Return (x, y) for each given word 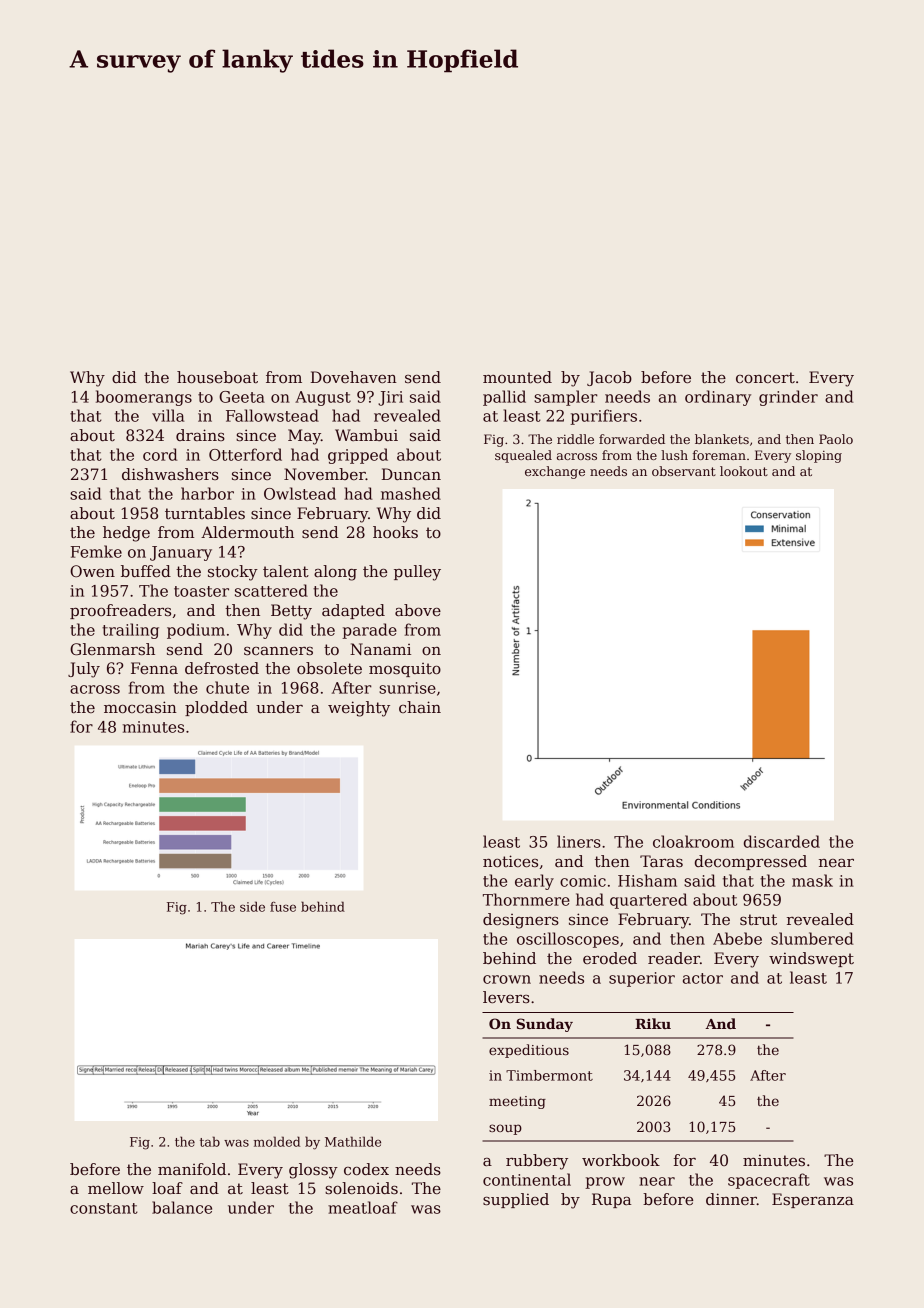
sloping (819, 456)
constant (104, 1208)
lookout (744, 471)
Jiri (390, 398)
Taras (661, 861)
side (252, 906)
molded (277, 1141)
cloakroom (693, 841)
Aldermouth (247, 532)
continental (527, 1179)
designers (521, 921)
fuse (283, 907)
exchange (555, 472)
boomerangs (144, 398)
